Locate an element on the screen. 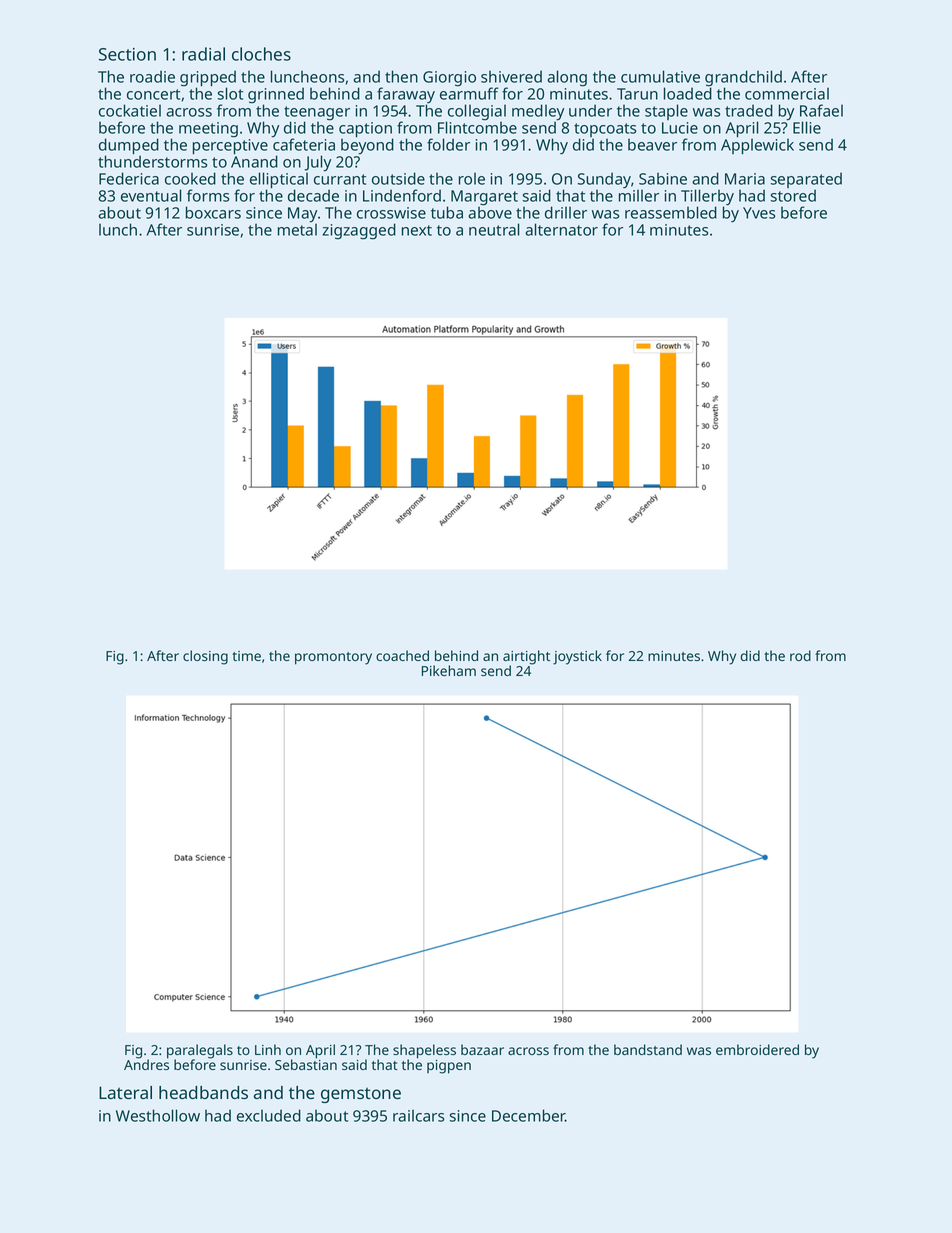 This screenshot has height=1233, width=952. cumulative is located at coordinates (660, 76).
